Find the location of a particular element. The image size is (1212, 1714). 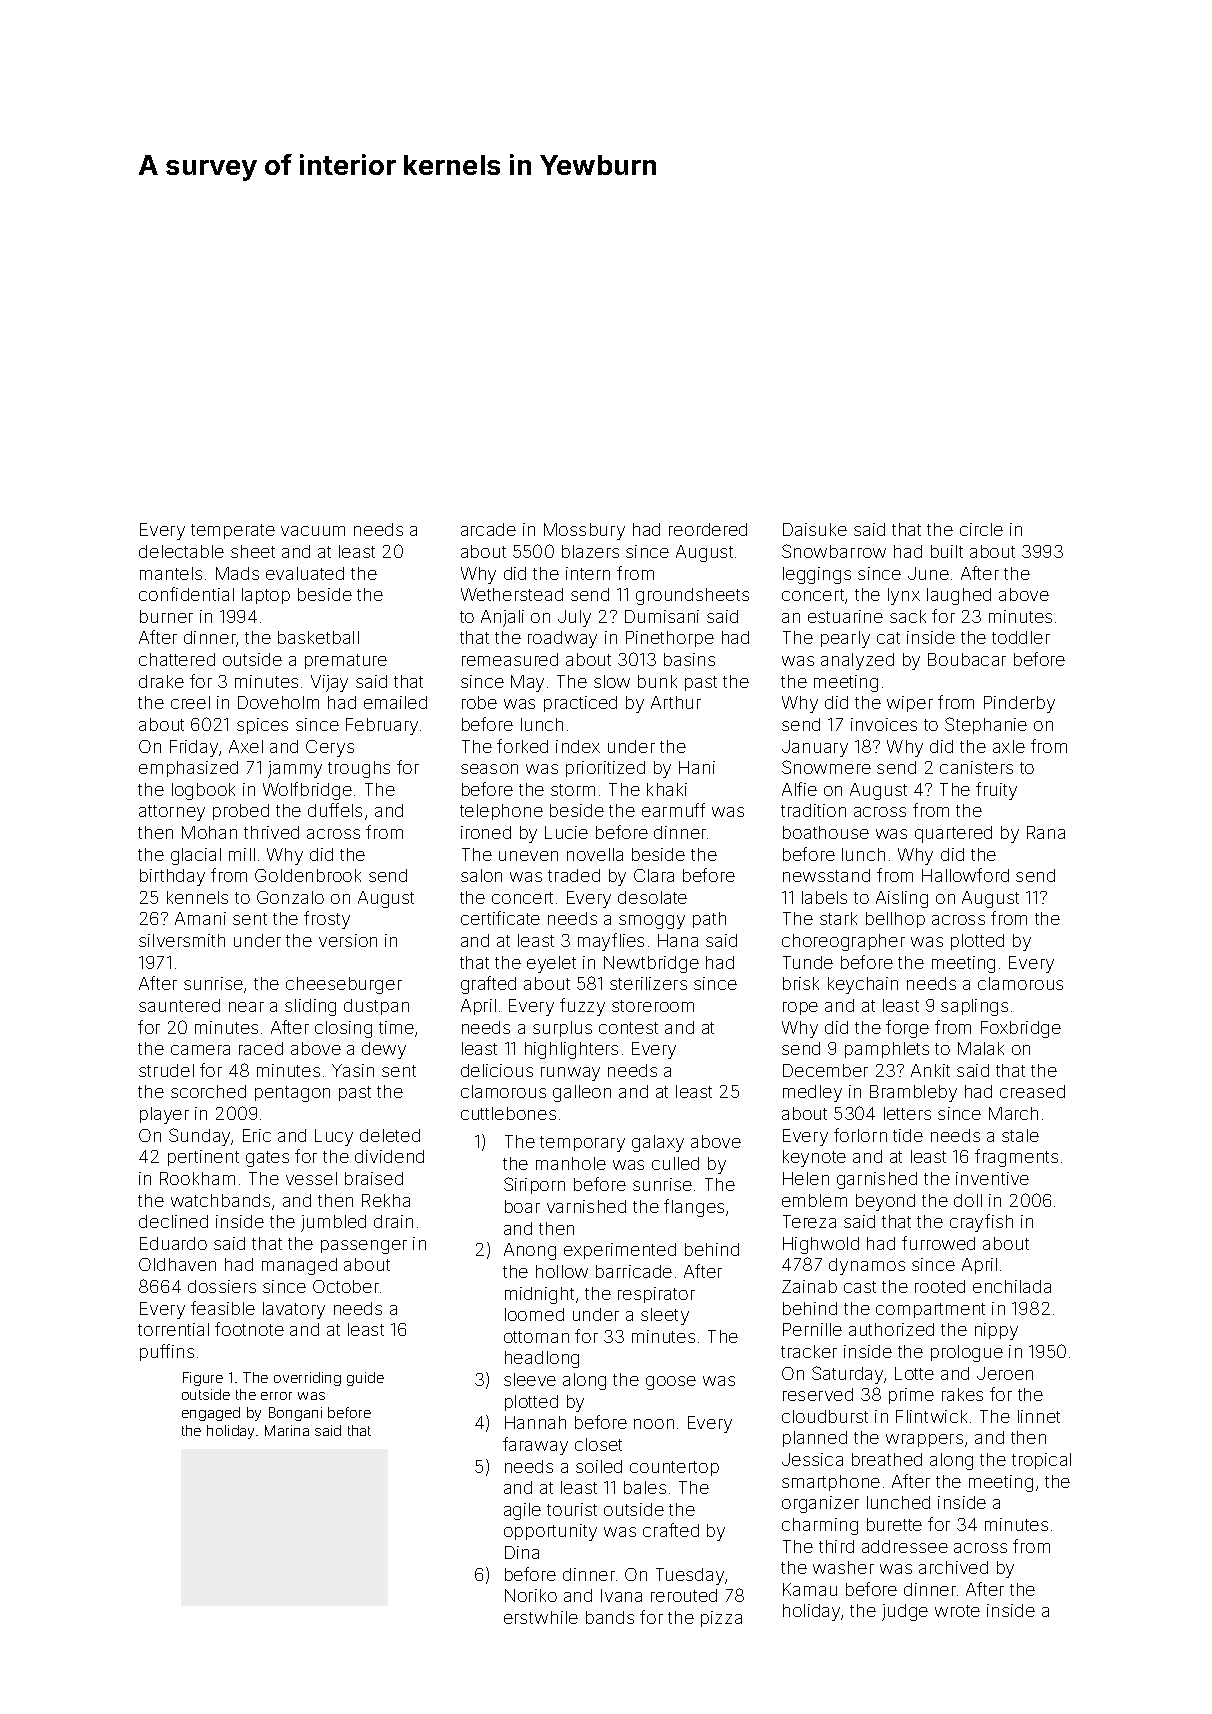

keychain is located at coordinates (863, 985).
